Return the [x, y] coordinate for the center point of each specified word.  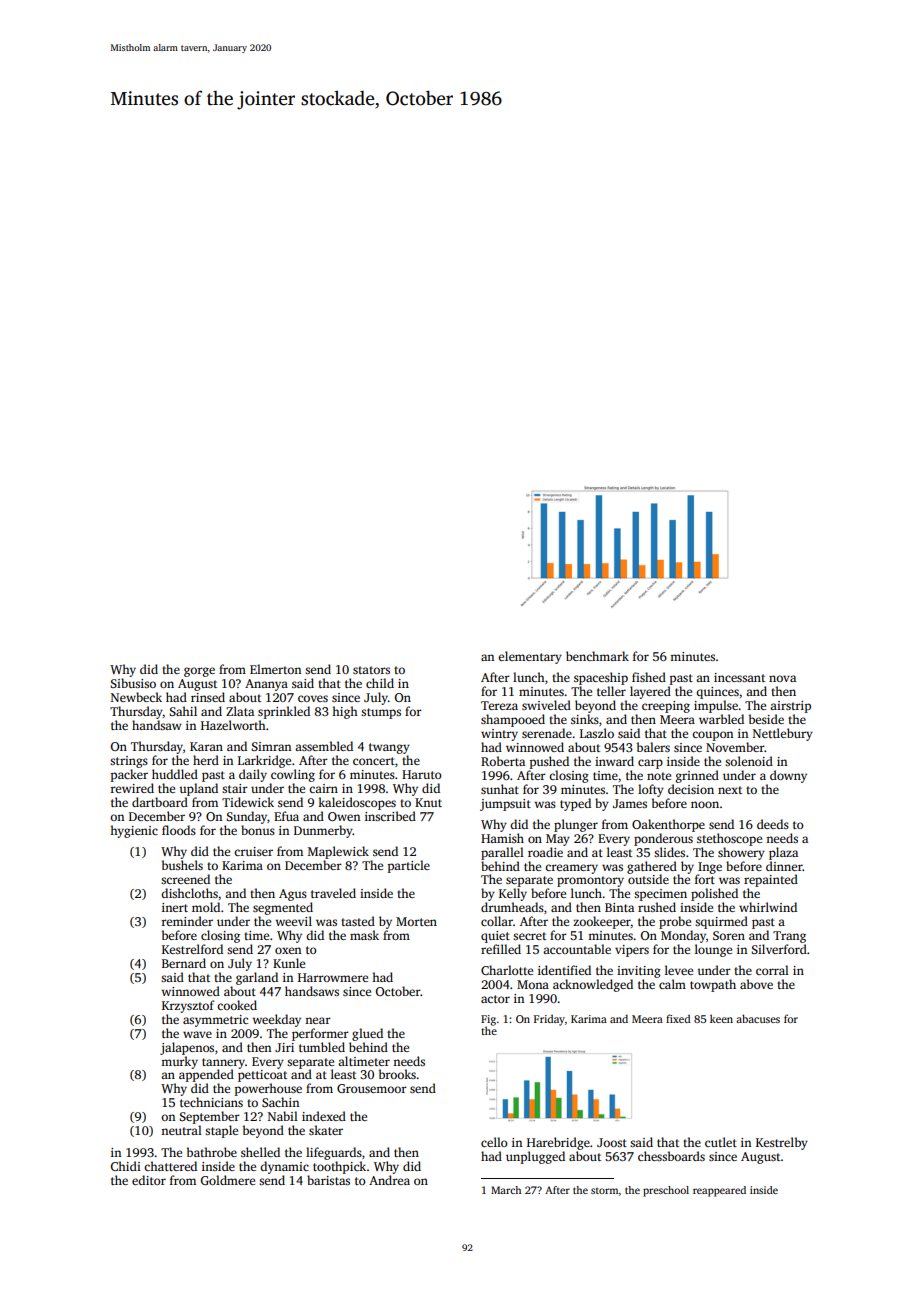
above [756, 984]
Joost [612, 1142]
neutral [181, 1130]
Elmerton [275, 669]
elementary [530, 657]
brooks [397, 1074]
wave [197, 1034]
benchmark [597, 656]
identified [564, 970]
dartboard [160, 802]
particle [409, 866]
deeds [773, 824]
